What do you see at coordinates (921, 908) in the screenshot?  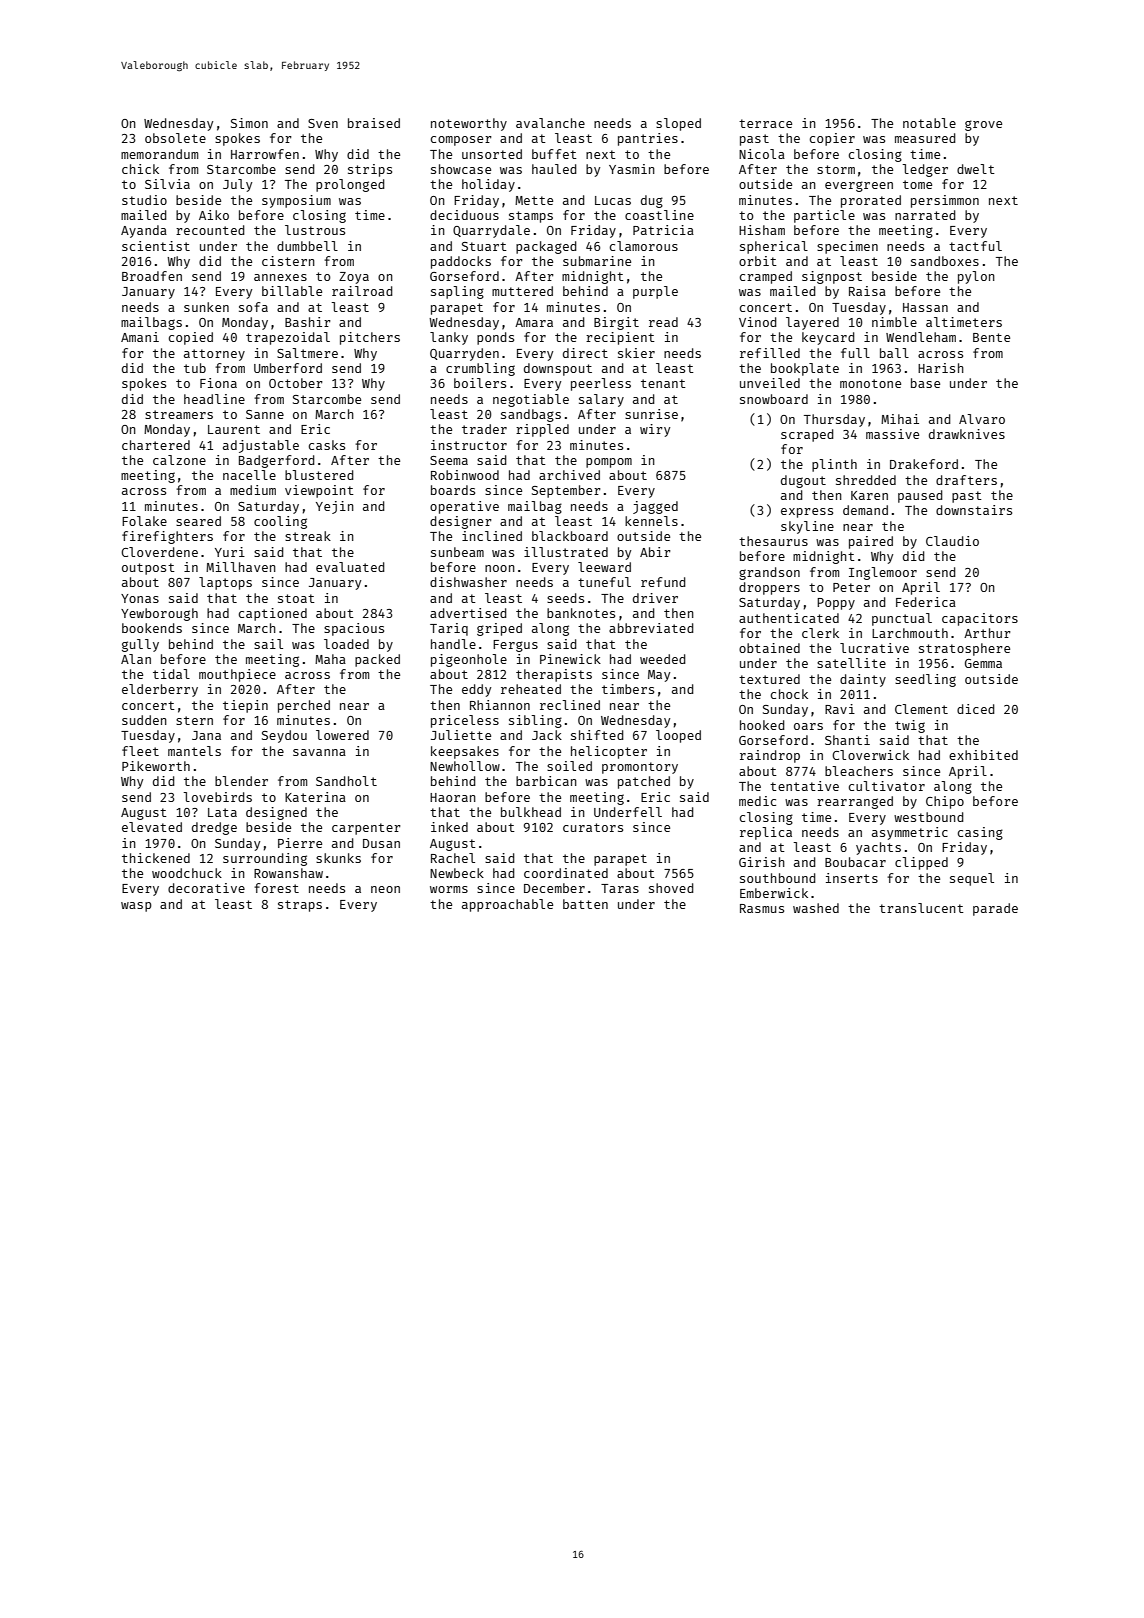 I see `translucent` at bounding box center [921, 908].
